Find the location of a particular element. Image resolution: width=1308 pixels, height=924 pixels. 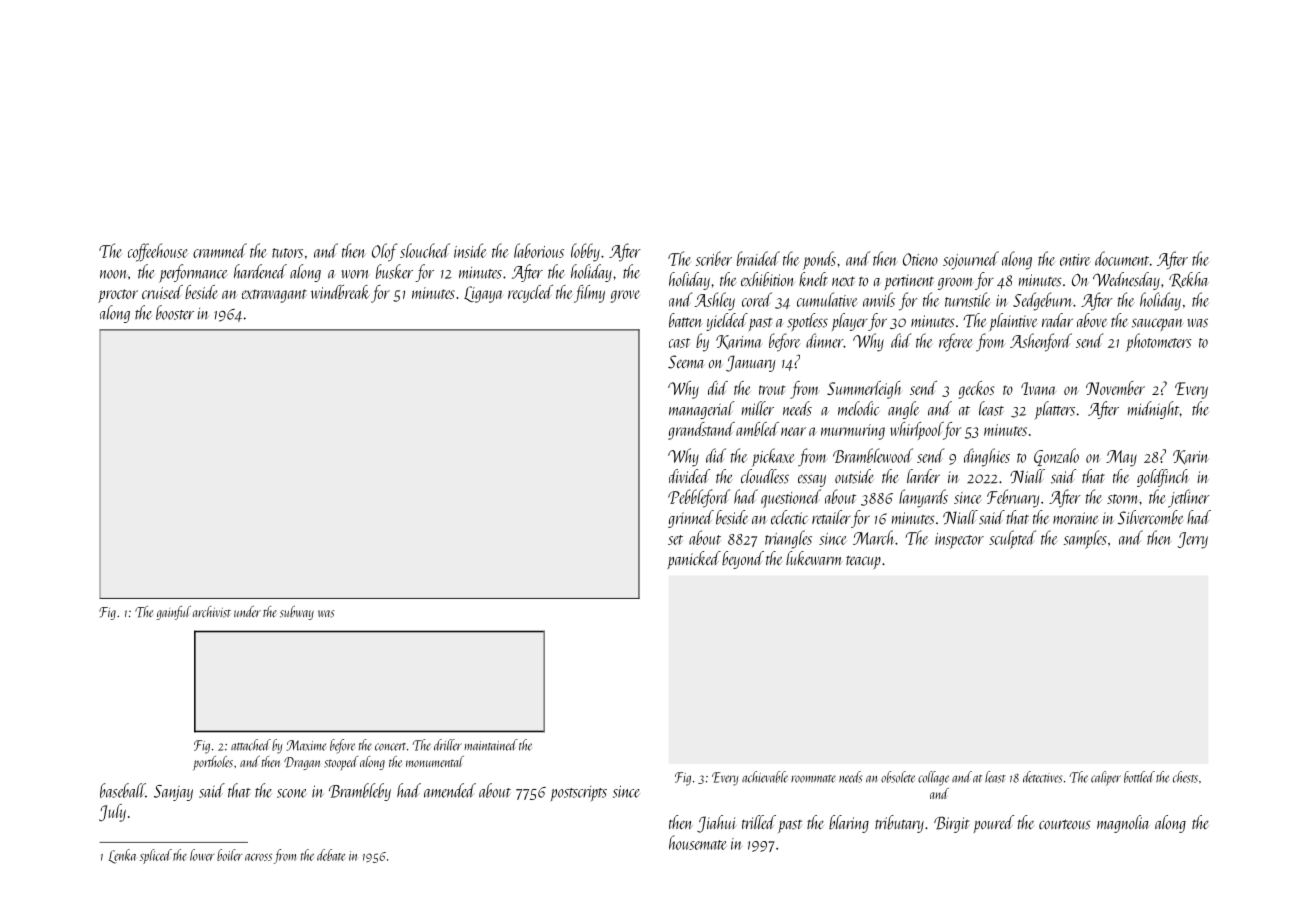

divided is located at coordinates (689, 476).
